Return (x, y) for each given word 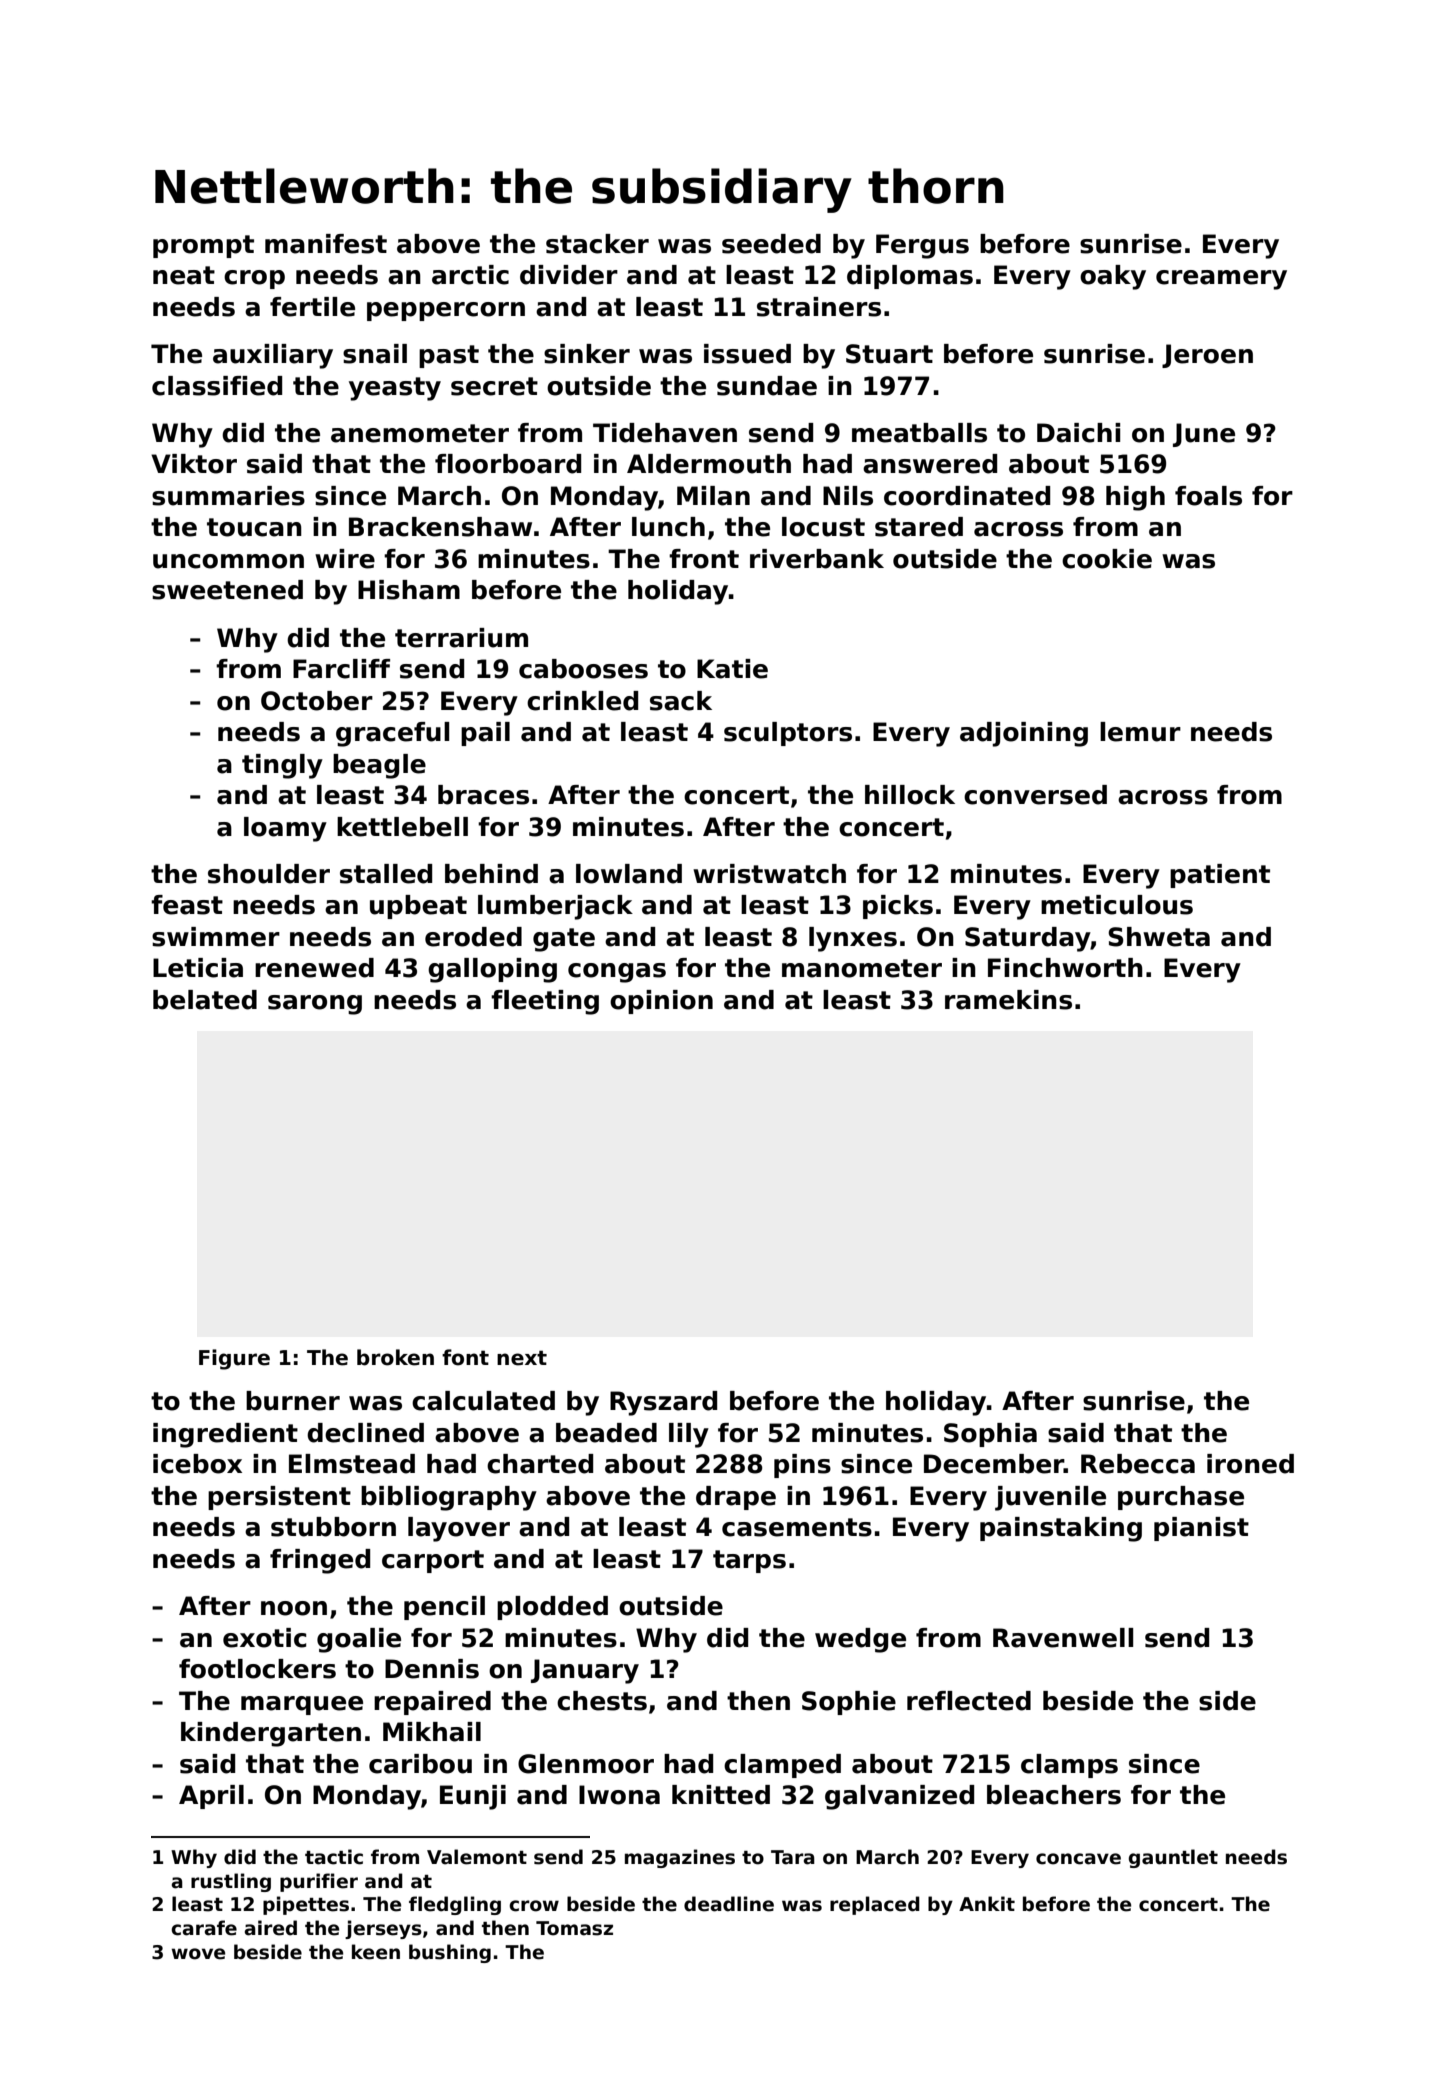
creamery (1221, 280)
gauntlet (1173, 1858)
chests (602, 1701)
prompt (203, 246)
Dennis (432, 1669)
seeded (771, 244)
